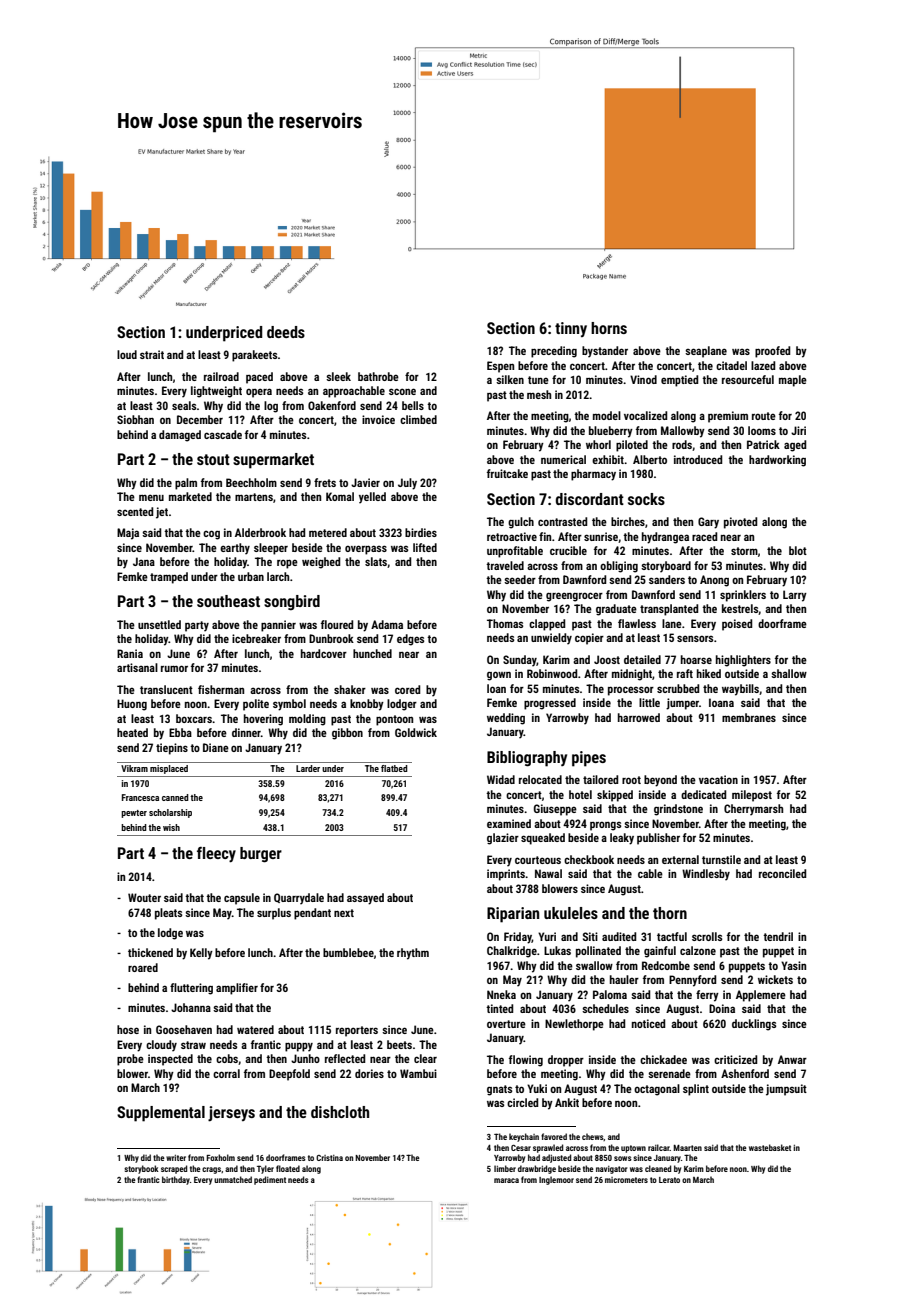 The image size is (924, 1314). Describe the element at coordinates (500, 367) in the image. I see `Espen` at that location.
